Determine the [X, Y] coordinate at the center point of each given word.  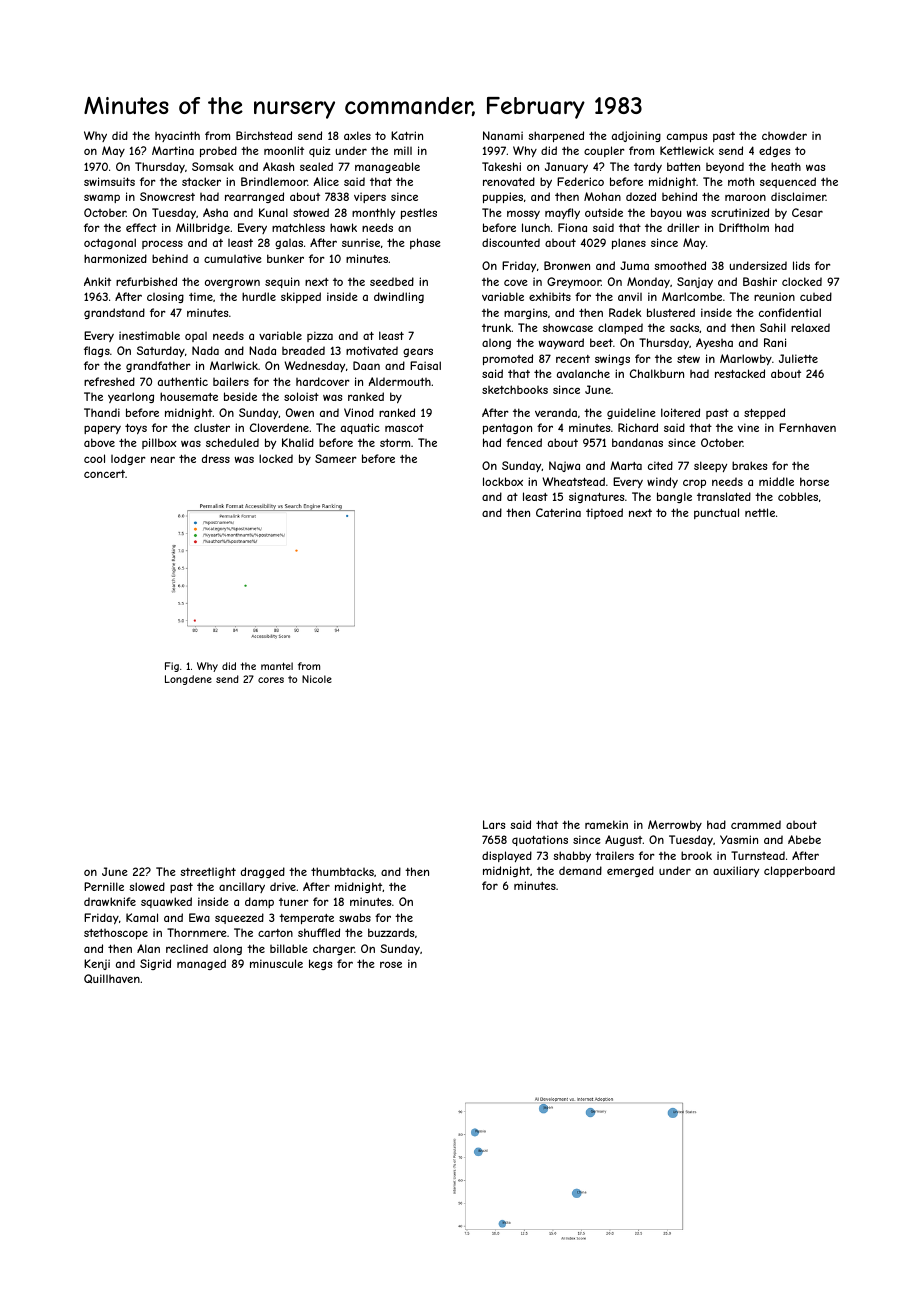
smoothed [680, 265]
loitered [680, 412]
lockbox [503, 481]
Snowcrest [167, 196]
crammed [756, 824]
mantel [277, 666]
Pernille [104, 886]
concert [104, 474]
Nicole [317, 679]
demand [580, 870]
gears [418, 352]
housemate [189, 396]
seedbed [392, 281]
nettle [760, 512]
